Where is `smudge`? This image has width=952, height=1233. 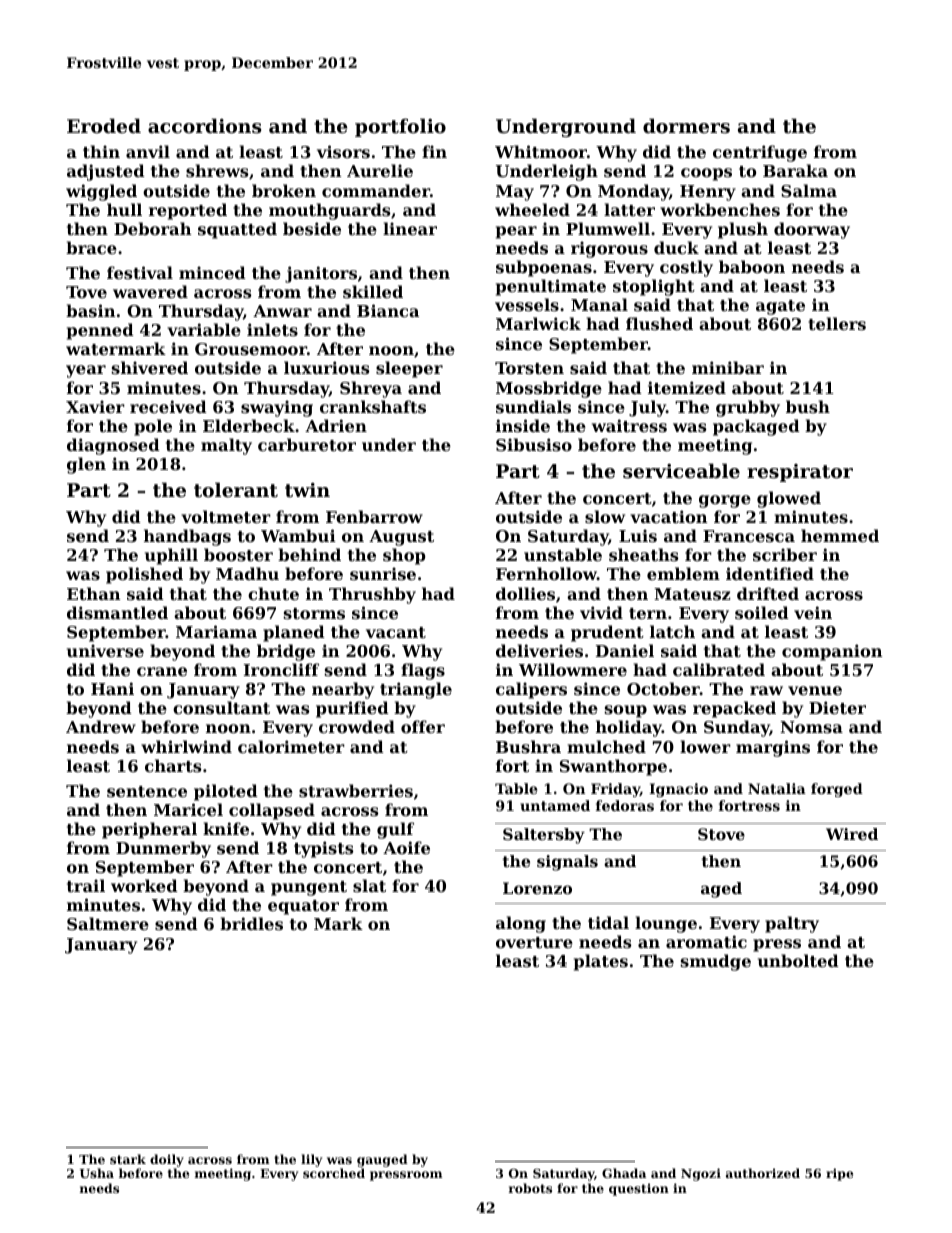
smudge is located at coordinates (716, 962).
